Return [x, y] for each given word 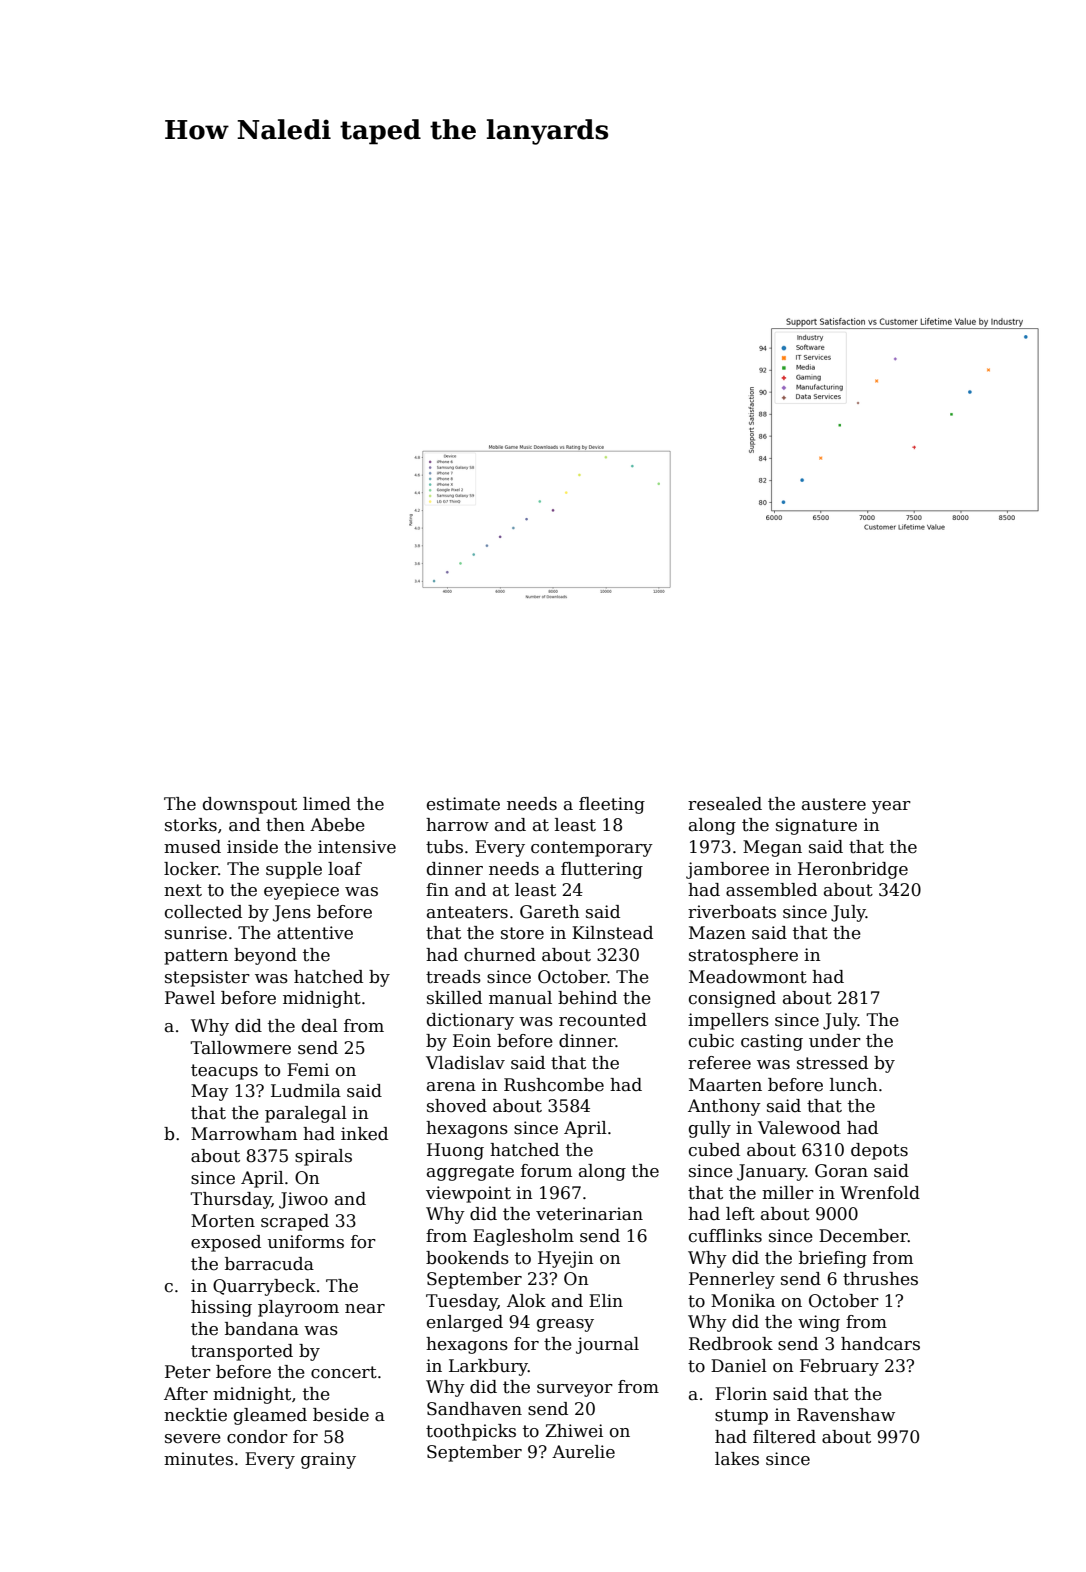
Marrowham [244, 1134]
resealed [725, 804]
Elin [606, 1300]
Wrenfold [880, 1193]
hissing [221, 1308]
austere [834, 804]
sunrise [196, 933]
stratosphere [743, 956]
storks [191, 825]
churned [500, 955]
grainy [328, 1460]
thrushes [880, 1279]
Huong [455, 1151]
